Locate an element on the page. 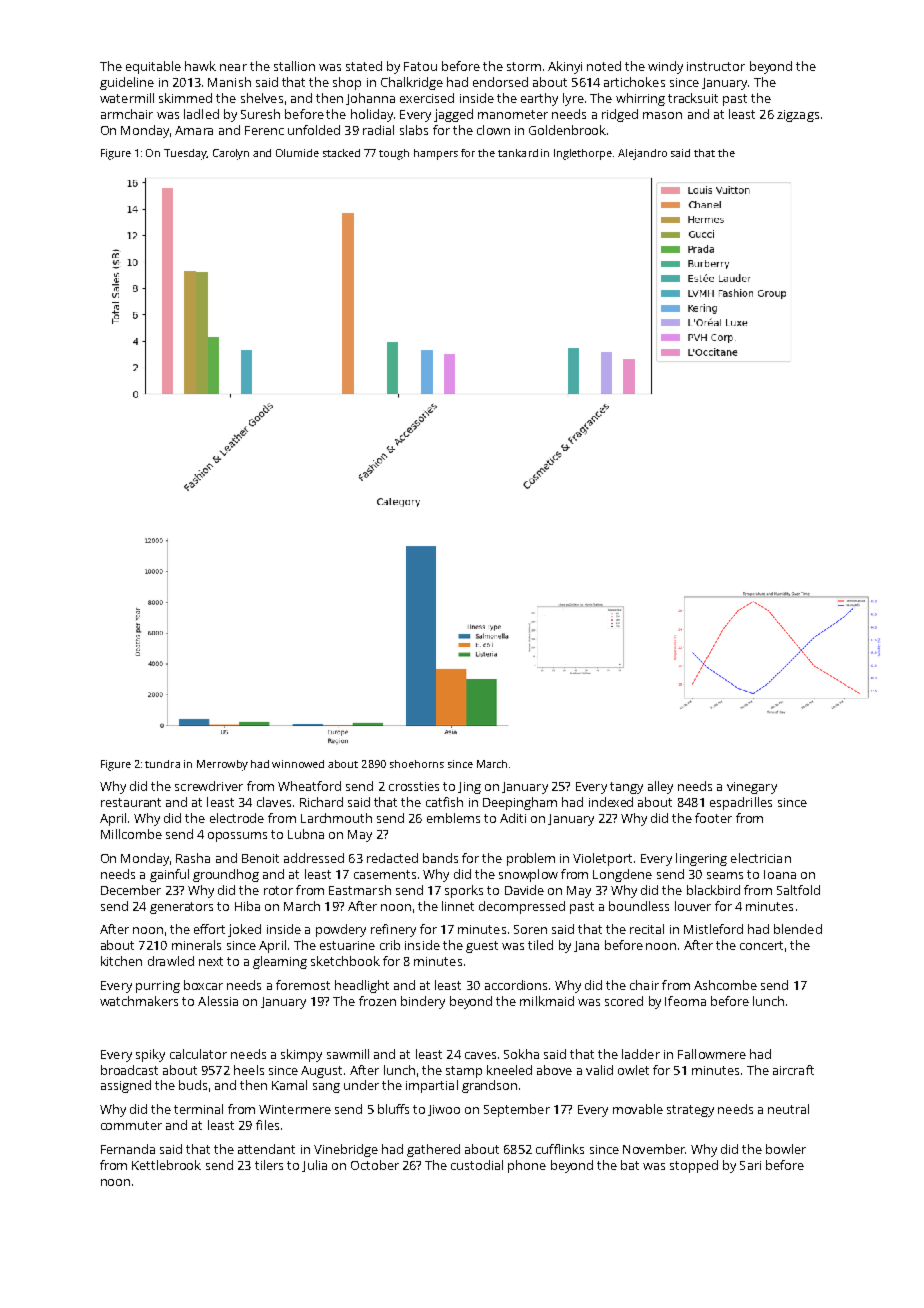 The height and width of the document is (1308, 924). instructor is located at coordinates (716, 66).
